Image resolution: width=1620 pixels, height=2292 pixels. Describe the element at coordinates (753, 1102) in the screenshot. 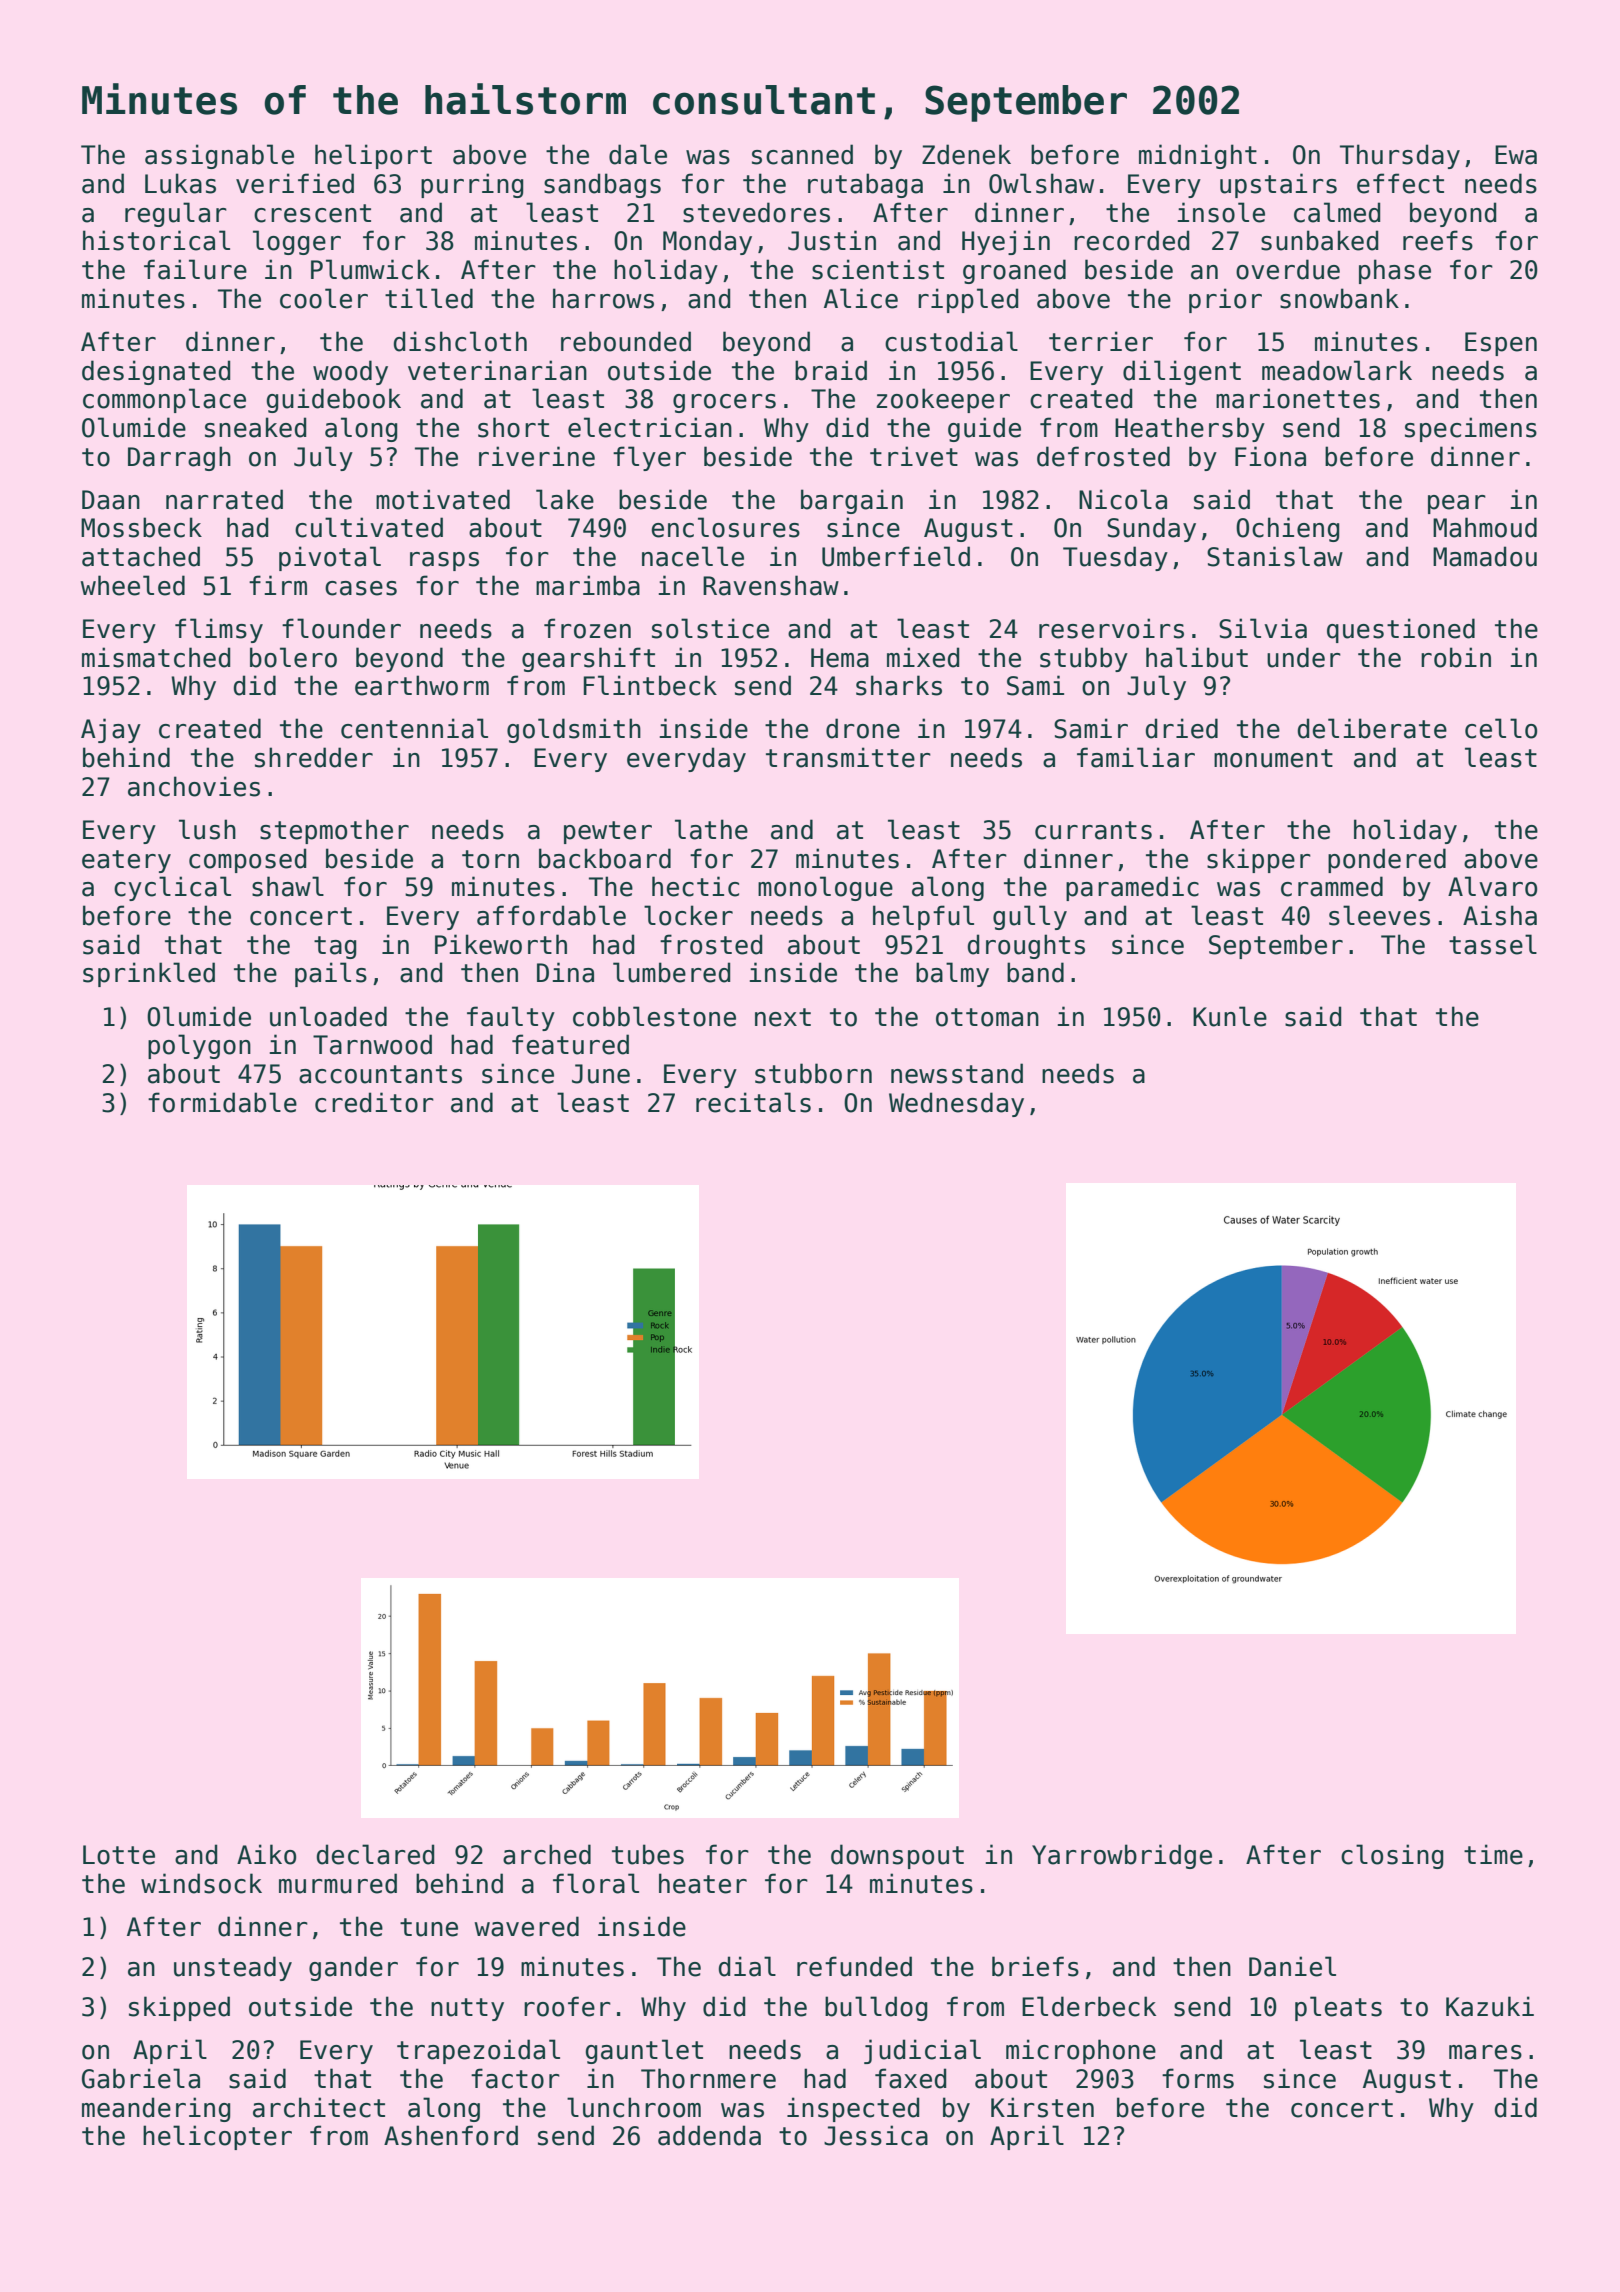

I see `recitals` at that location.
